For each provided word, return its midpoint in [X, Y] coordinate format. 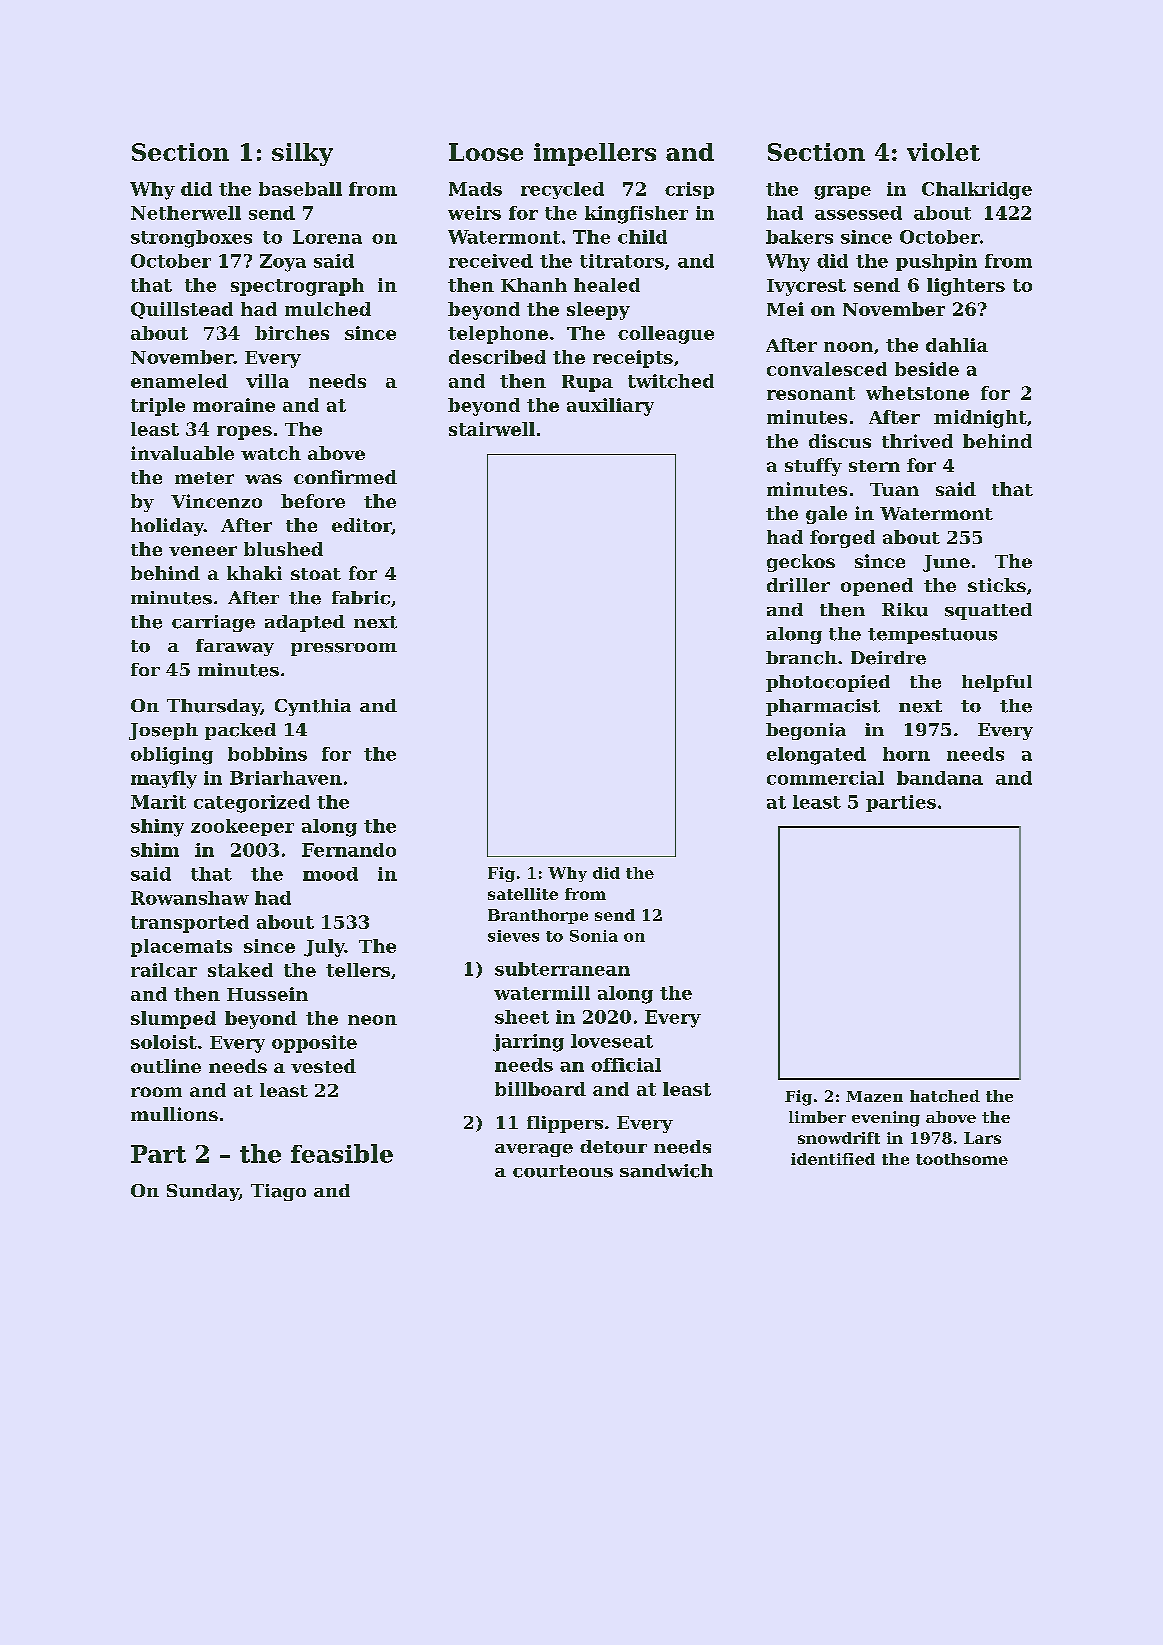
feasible [342, 1153]
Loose [486, 152]
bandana [940, 778]
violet [943, 152]
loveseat [612, 1041]
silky [302, 154]
